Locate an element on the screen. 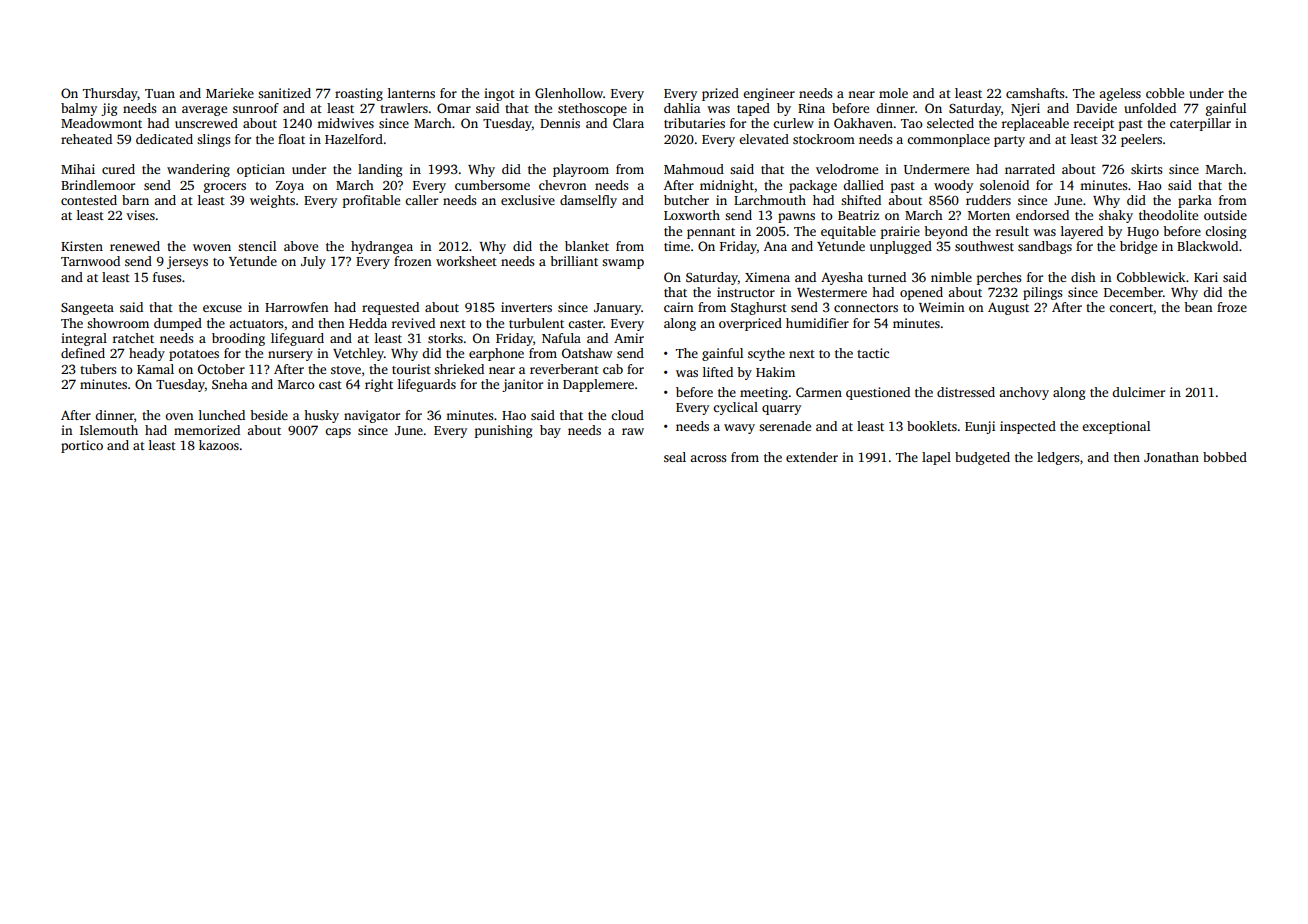 Image resolution: width=1308 pixels, height=924 pixels. Islemouth is located at coordinates (109, 430).
